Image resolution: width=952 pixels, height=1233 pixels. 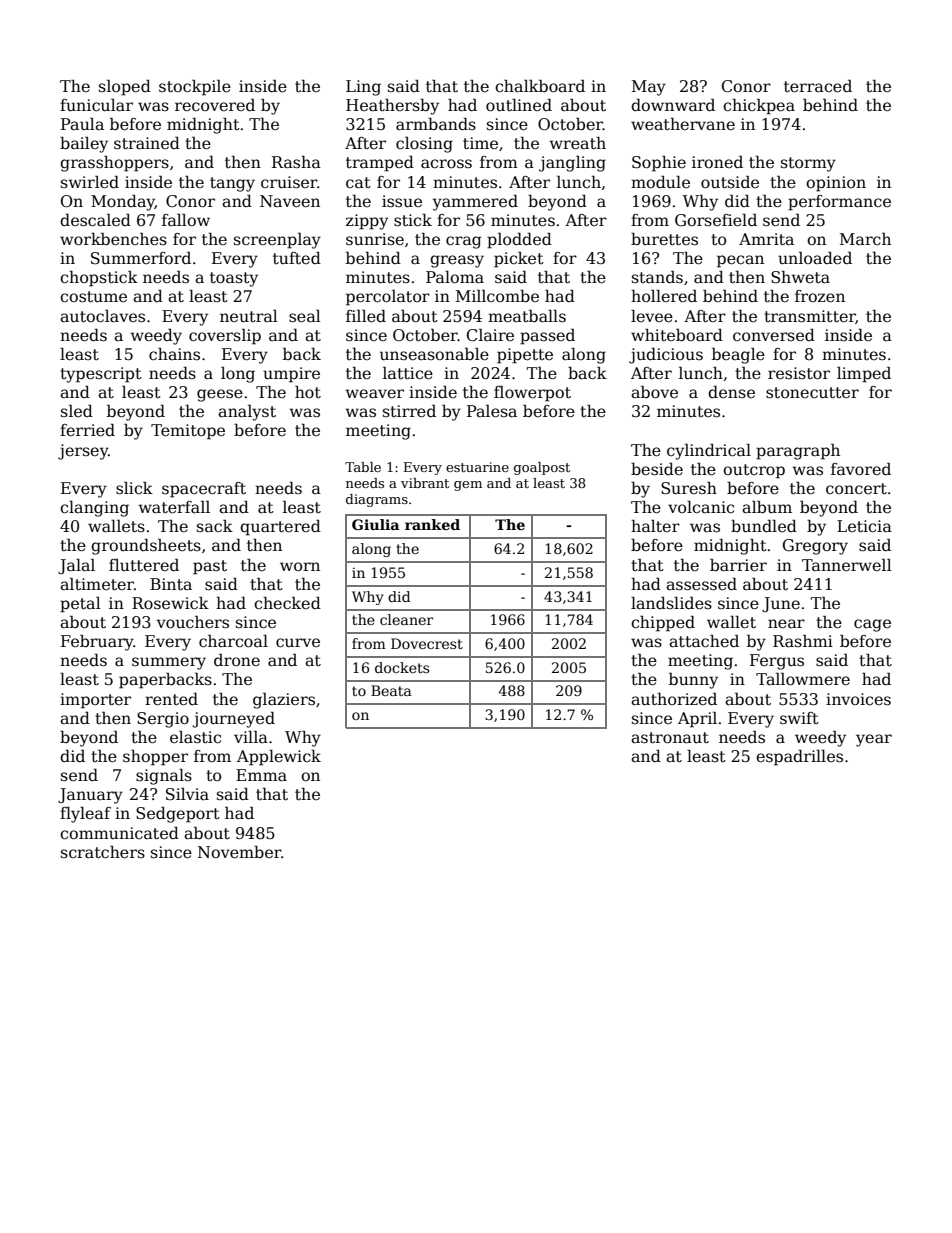 What do you see at coordinates (492, 411) in the document?
I see `Palesa` at bounding box center [492, 411].
